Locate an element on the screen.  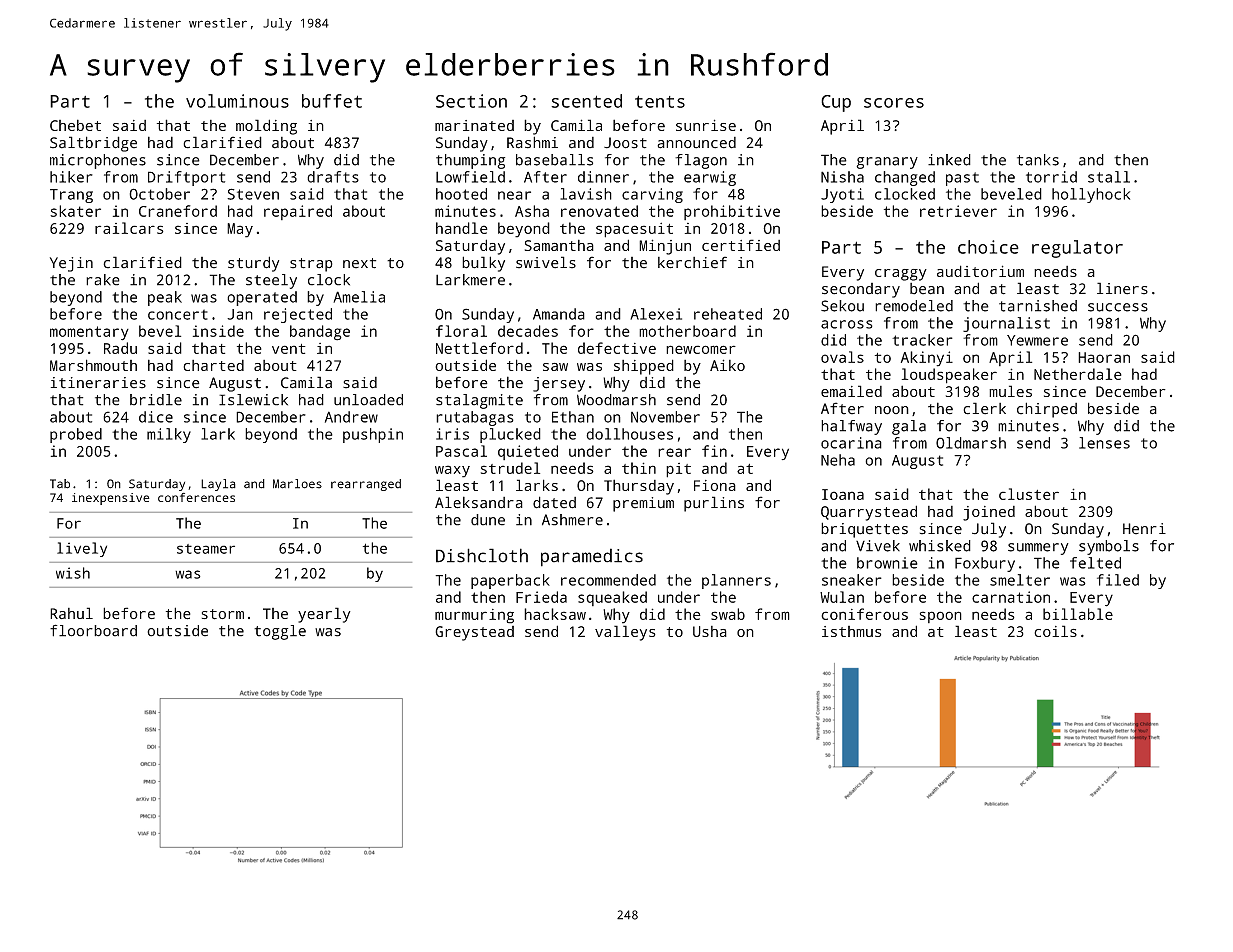
yearly is located at coordinates (324, 615).
